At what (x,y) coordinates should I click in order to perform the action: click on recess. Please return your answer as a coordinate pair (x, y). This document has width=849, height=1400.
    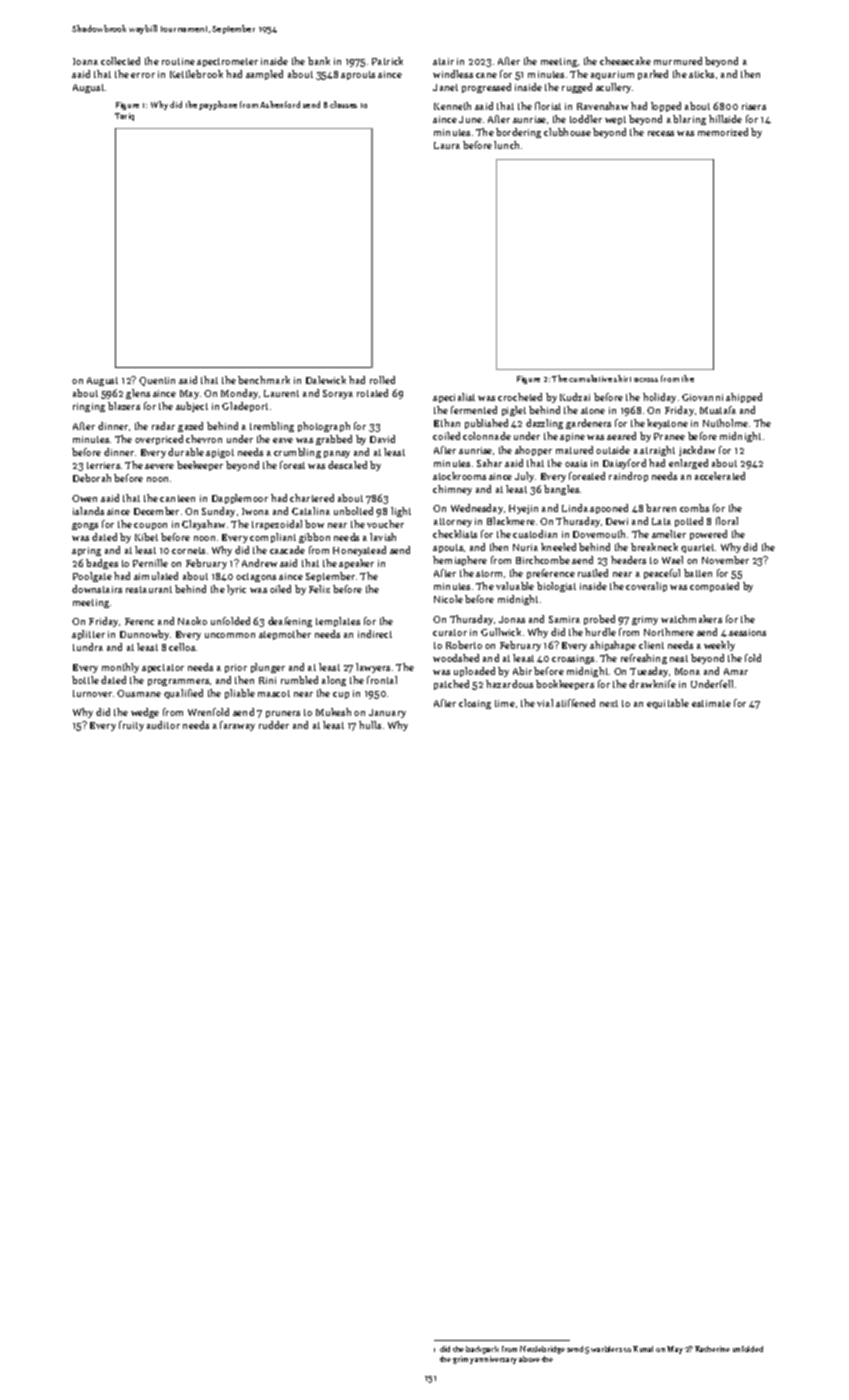
    Looking at the image, I should click on (661, 133).
